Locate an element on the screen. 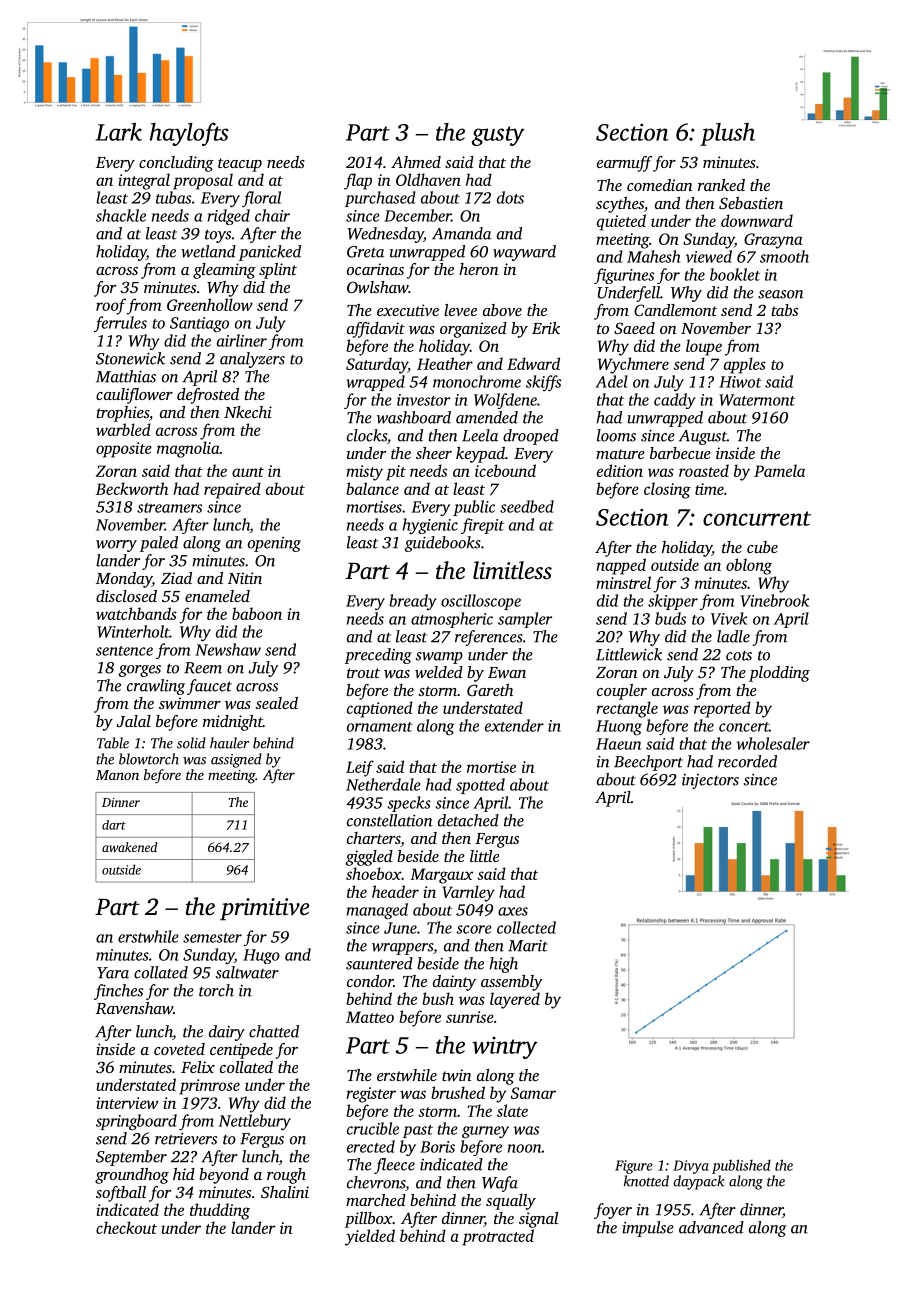 This screenshot has height=1316, width=908. Wolfdene is located at coordinates (505, 401).
